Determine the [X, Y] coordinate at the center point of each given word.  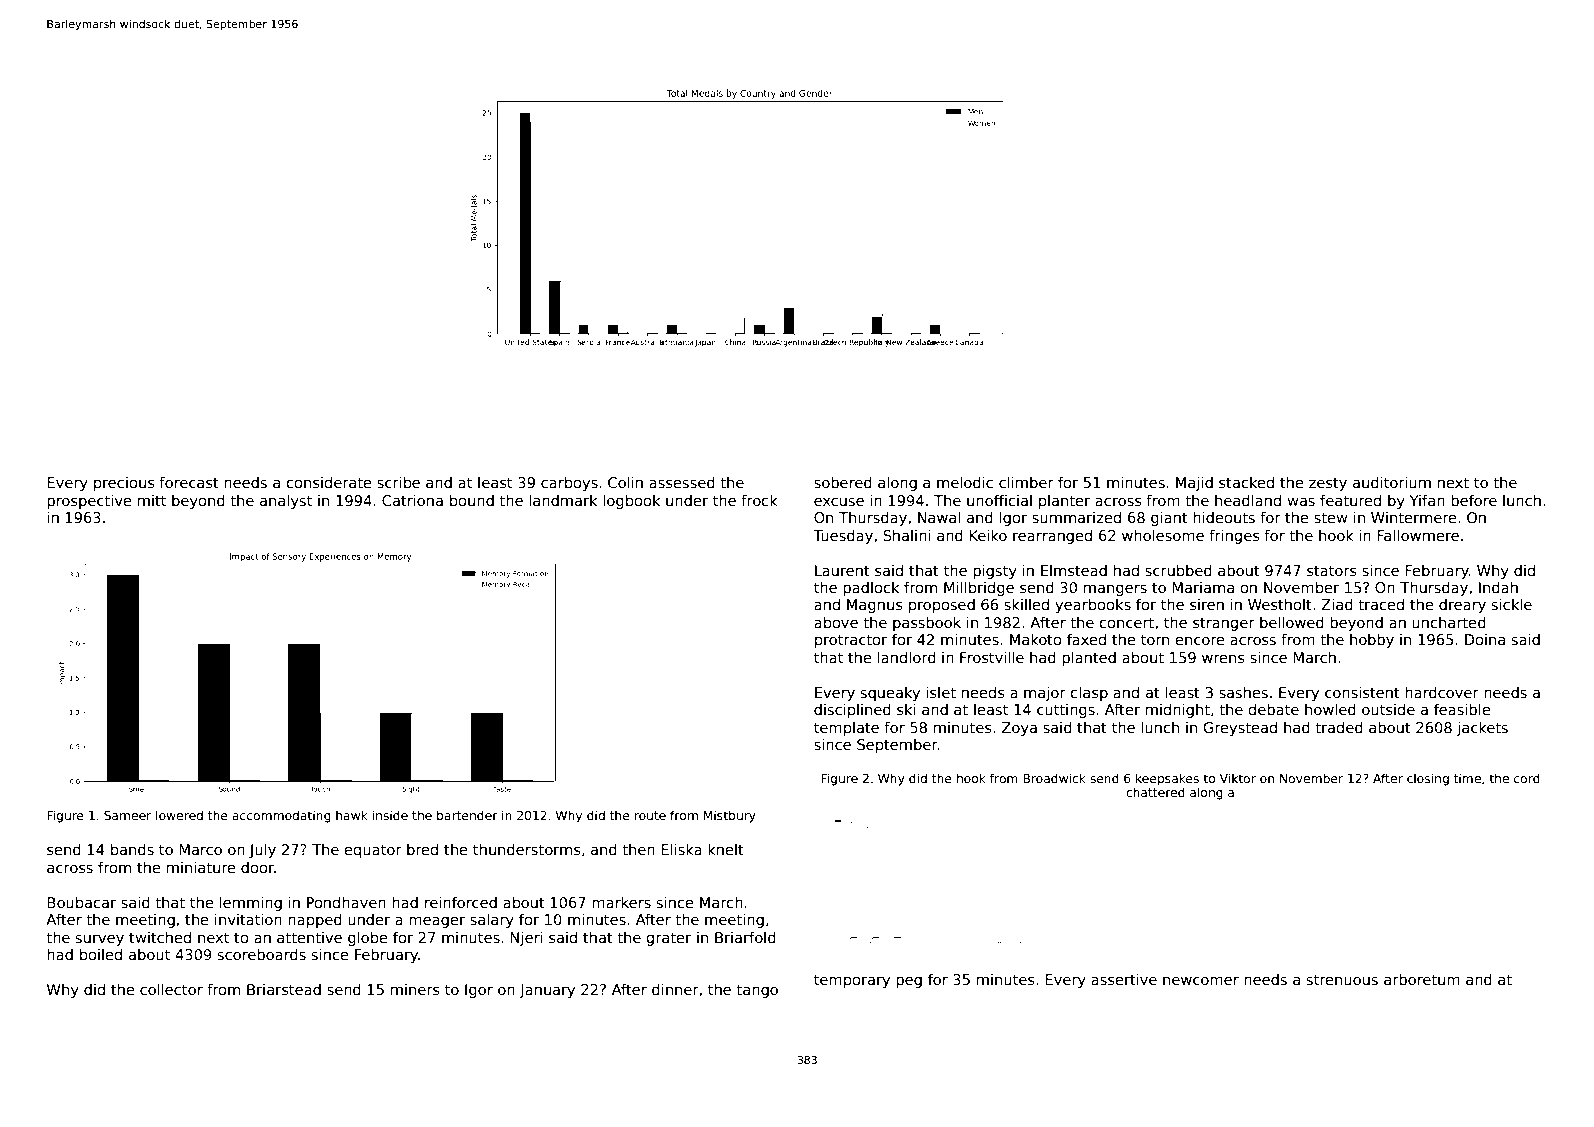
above [836, 622]
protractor [851, 641]
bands [132, 849]
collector [171, 989]
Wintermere [1414, 517]
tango [757, 991]
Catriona [412, 500]
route [650, 815]
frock [759, 500]
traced [1381, 604]
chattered [1155, 792]
